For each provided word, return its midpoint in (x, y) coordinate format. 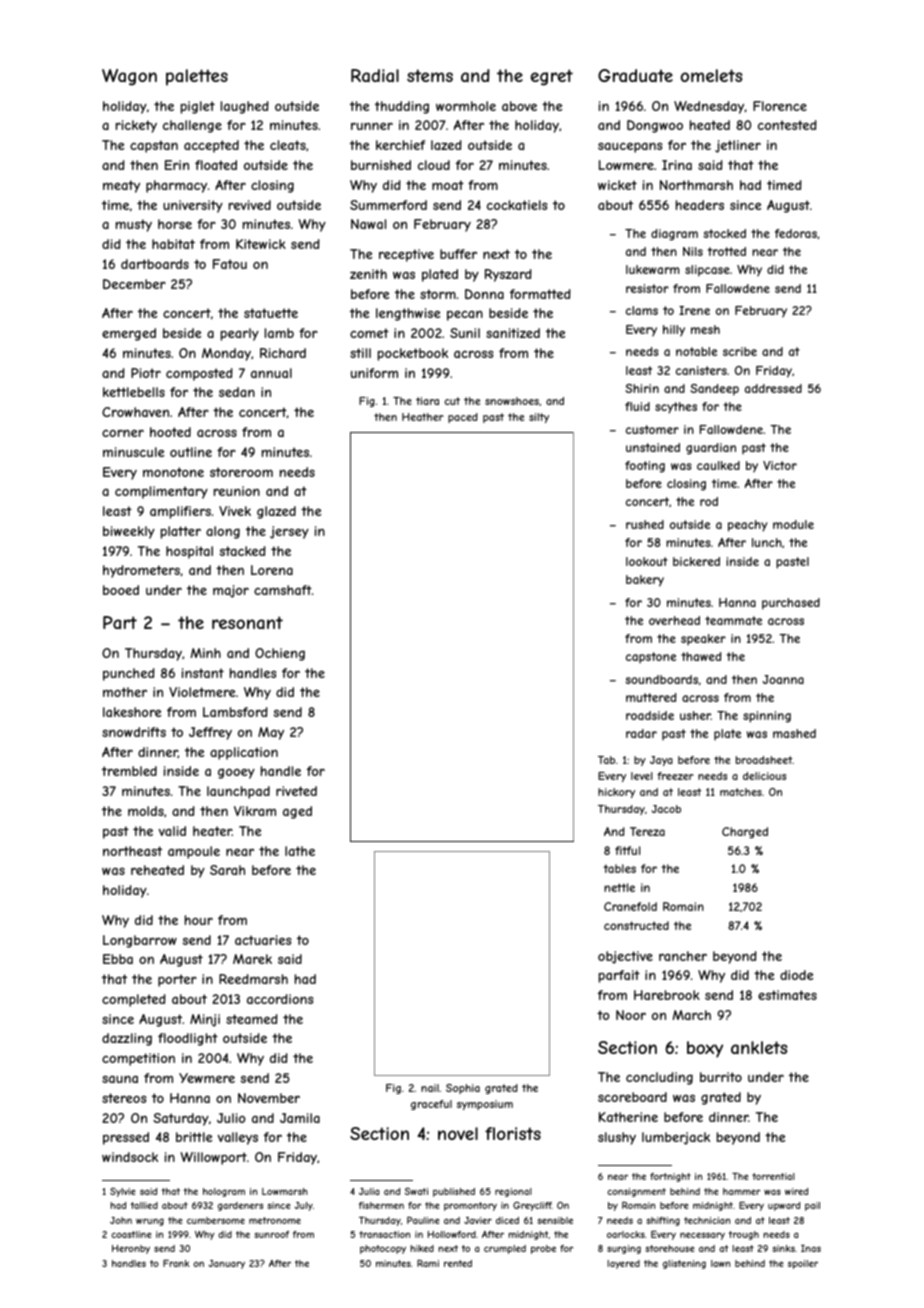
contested (787, 125)
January (227, 1264)
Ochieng (280, 654)
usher (695, 715)
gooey (236, 773)
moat (448, 185)
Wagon (129, 77)
